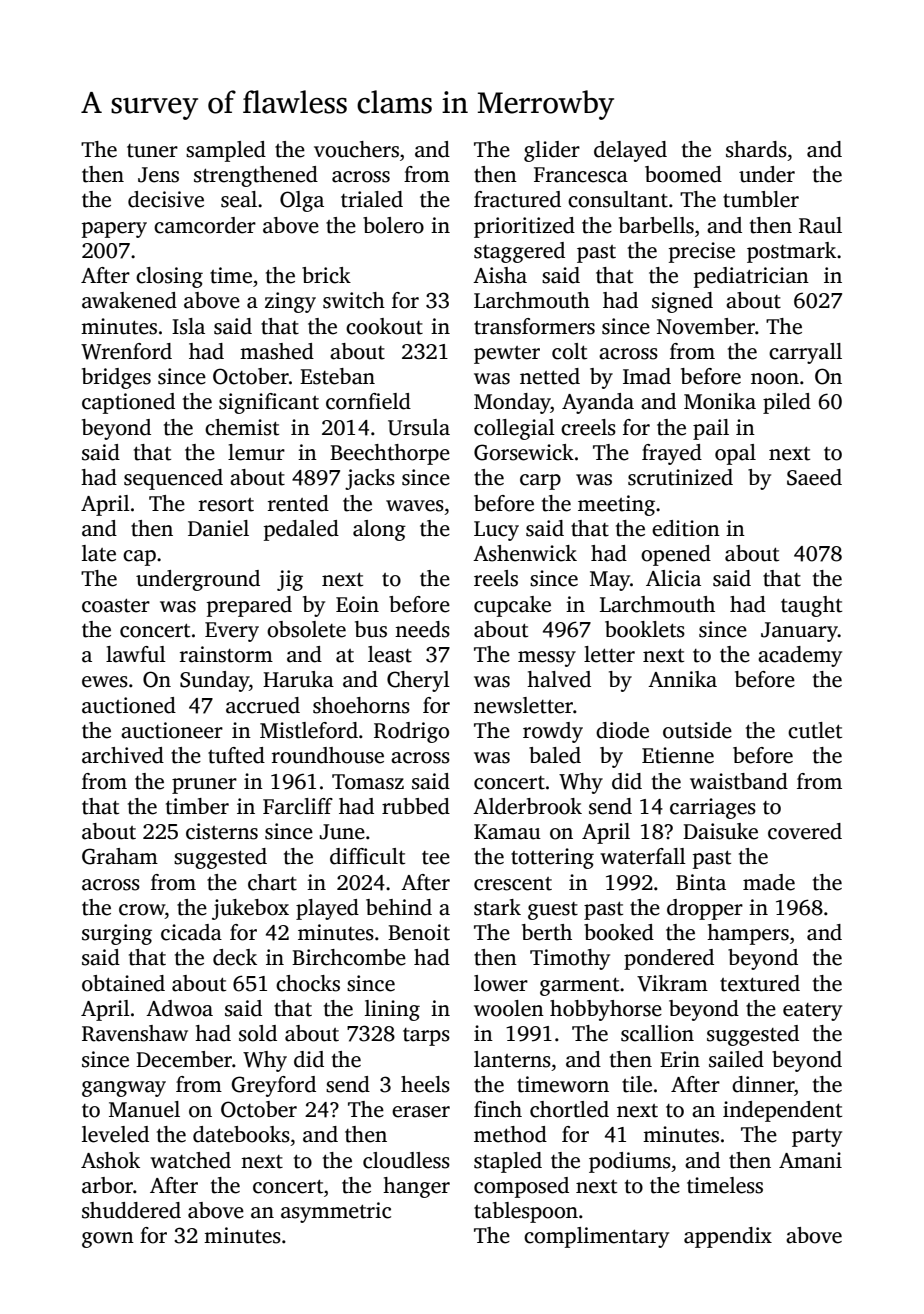 This screenshot has width=924, height=1314. Describe the element at coordinates (232, 632) in the screenshot. I see `Every` at that location.
